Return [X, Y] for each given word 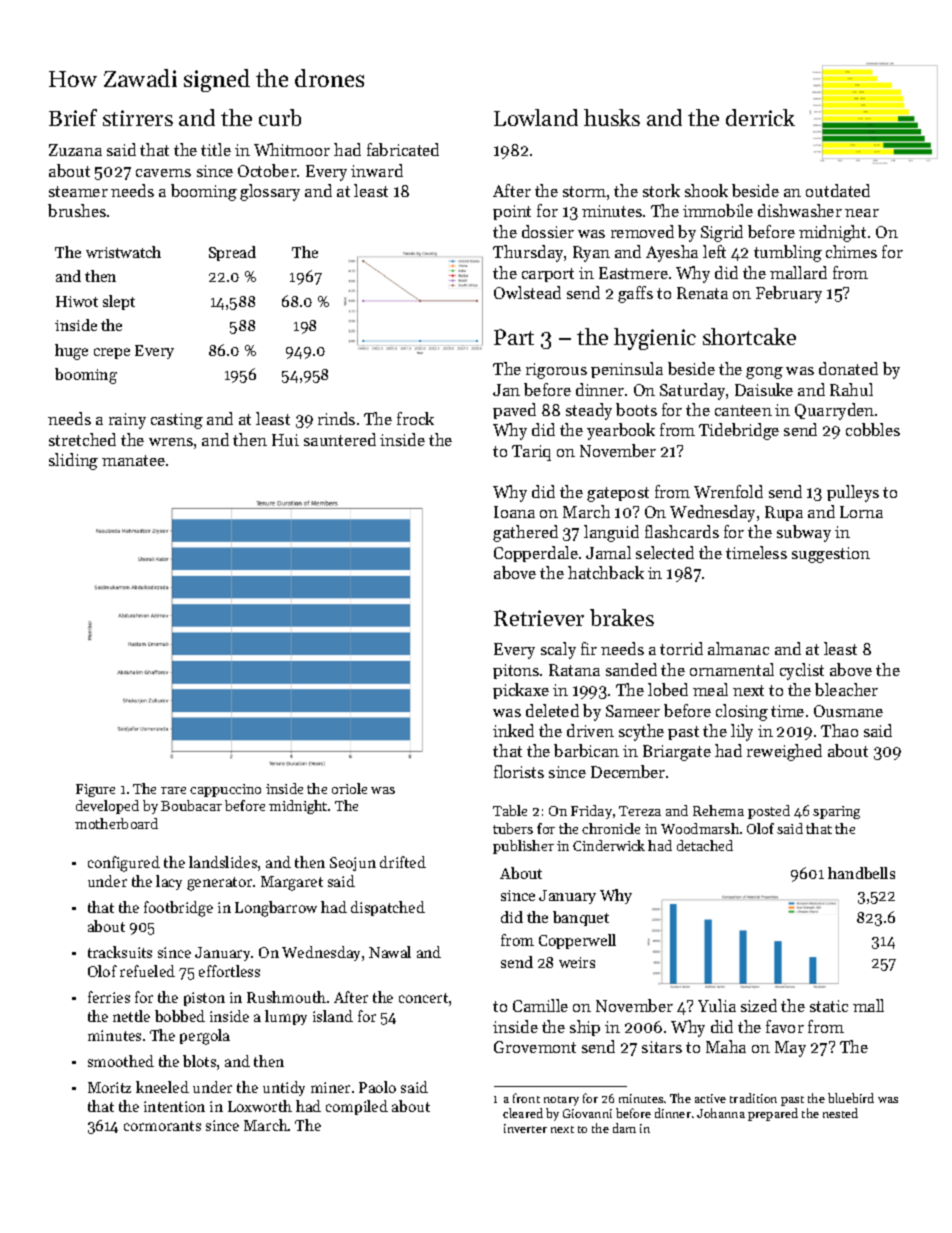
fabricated [403, 149]
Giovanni [587, 1113]
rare [173, 790]
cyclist [802, 671]
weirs [577, 962]
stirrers [138, 118]
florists [519, 771]
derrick [760, 117]
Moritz [109, 1087]
